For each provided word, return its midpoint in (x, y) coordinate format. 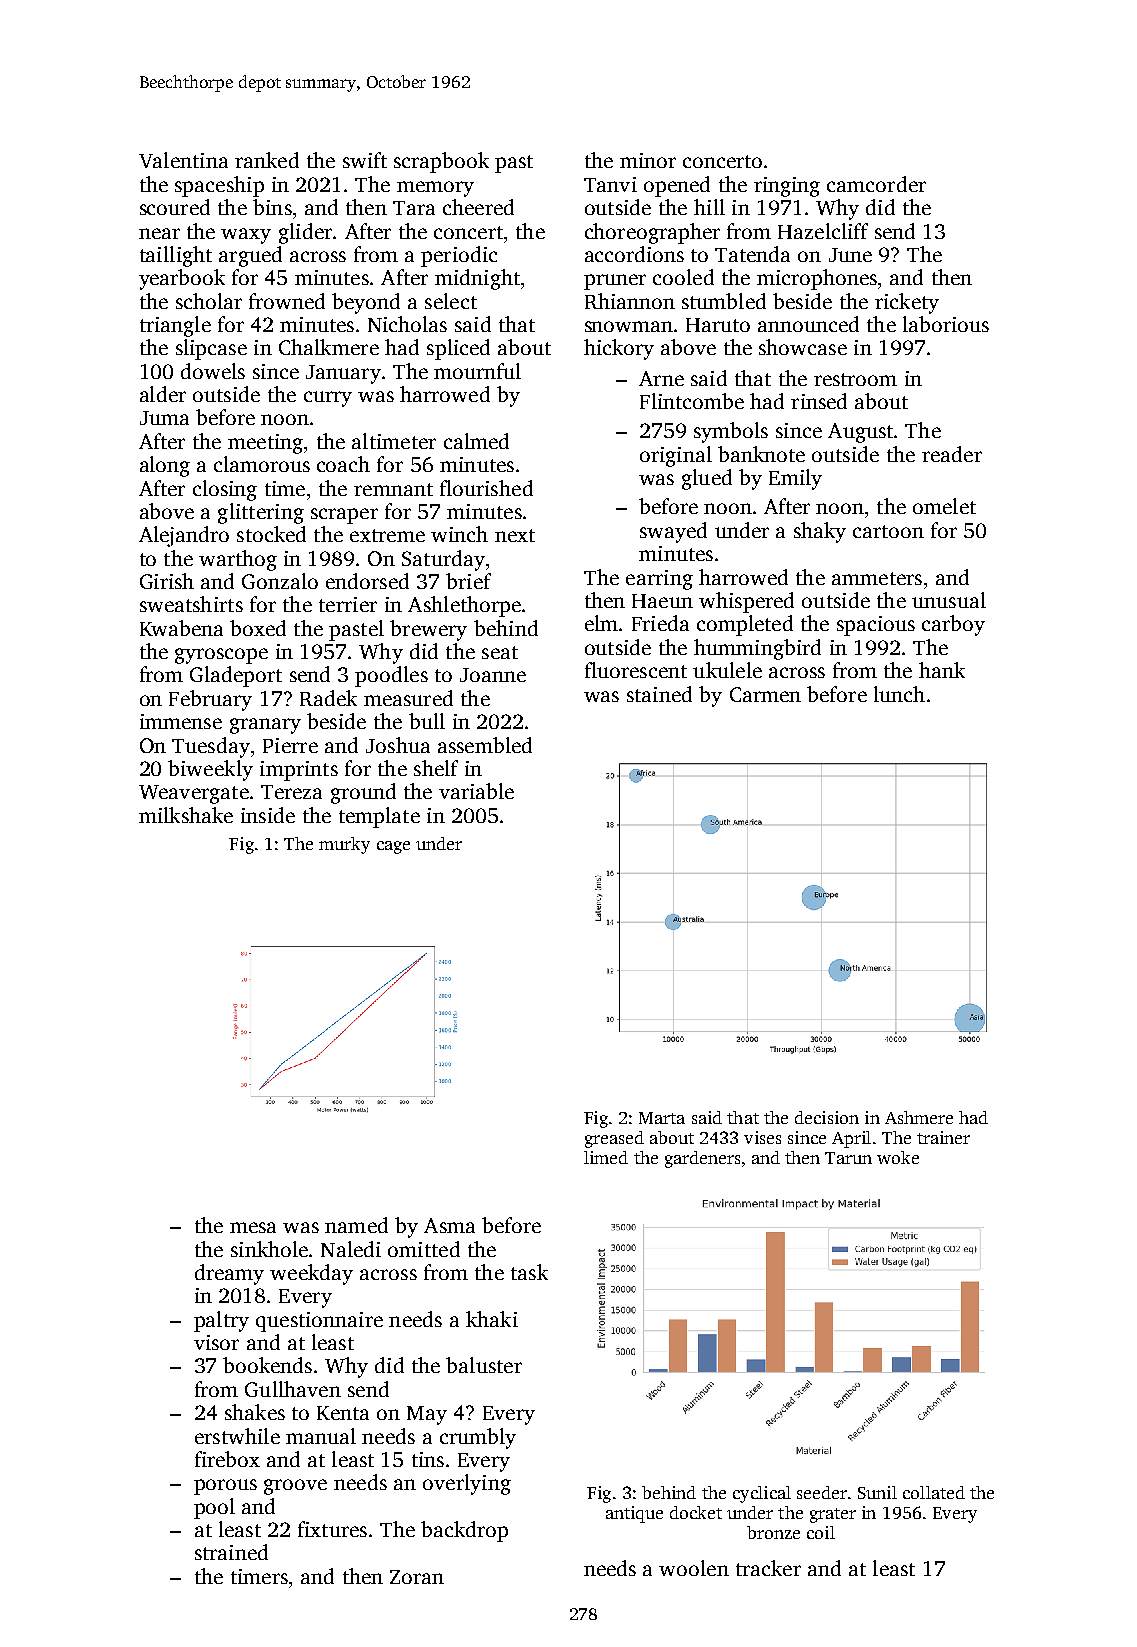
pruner (615, 282)
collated (934, 1492)
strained (231, 1552)
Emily (795, 479)
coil (821, 1532)
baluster (484, 1365)
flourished (486, 488)
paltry (221, 1321)
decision (827, 1117)
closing (225, 490)
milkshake (186, 815)
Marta (662, 1118)
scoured (175, 207)
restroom (855, 379)
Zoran (417, 1577)
